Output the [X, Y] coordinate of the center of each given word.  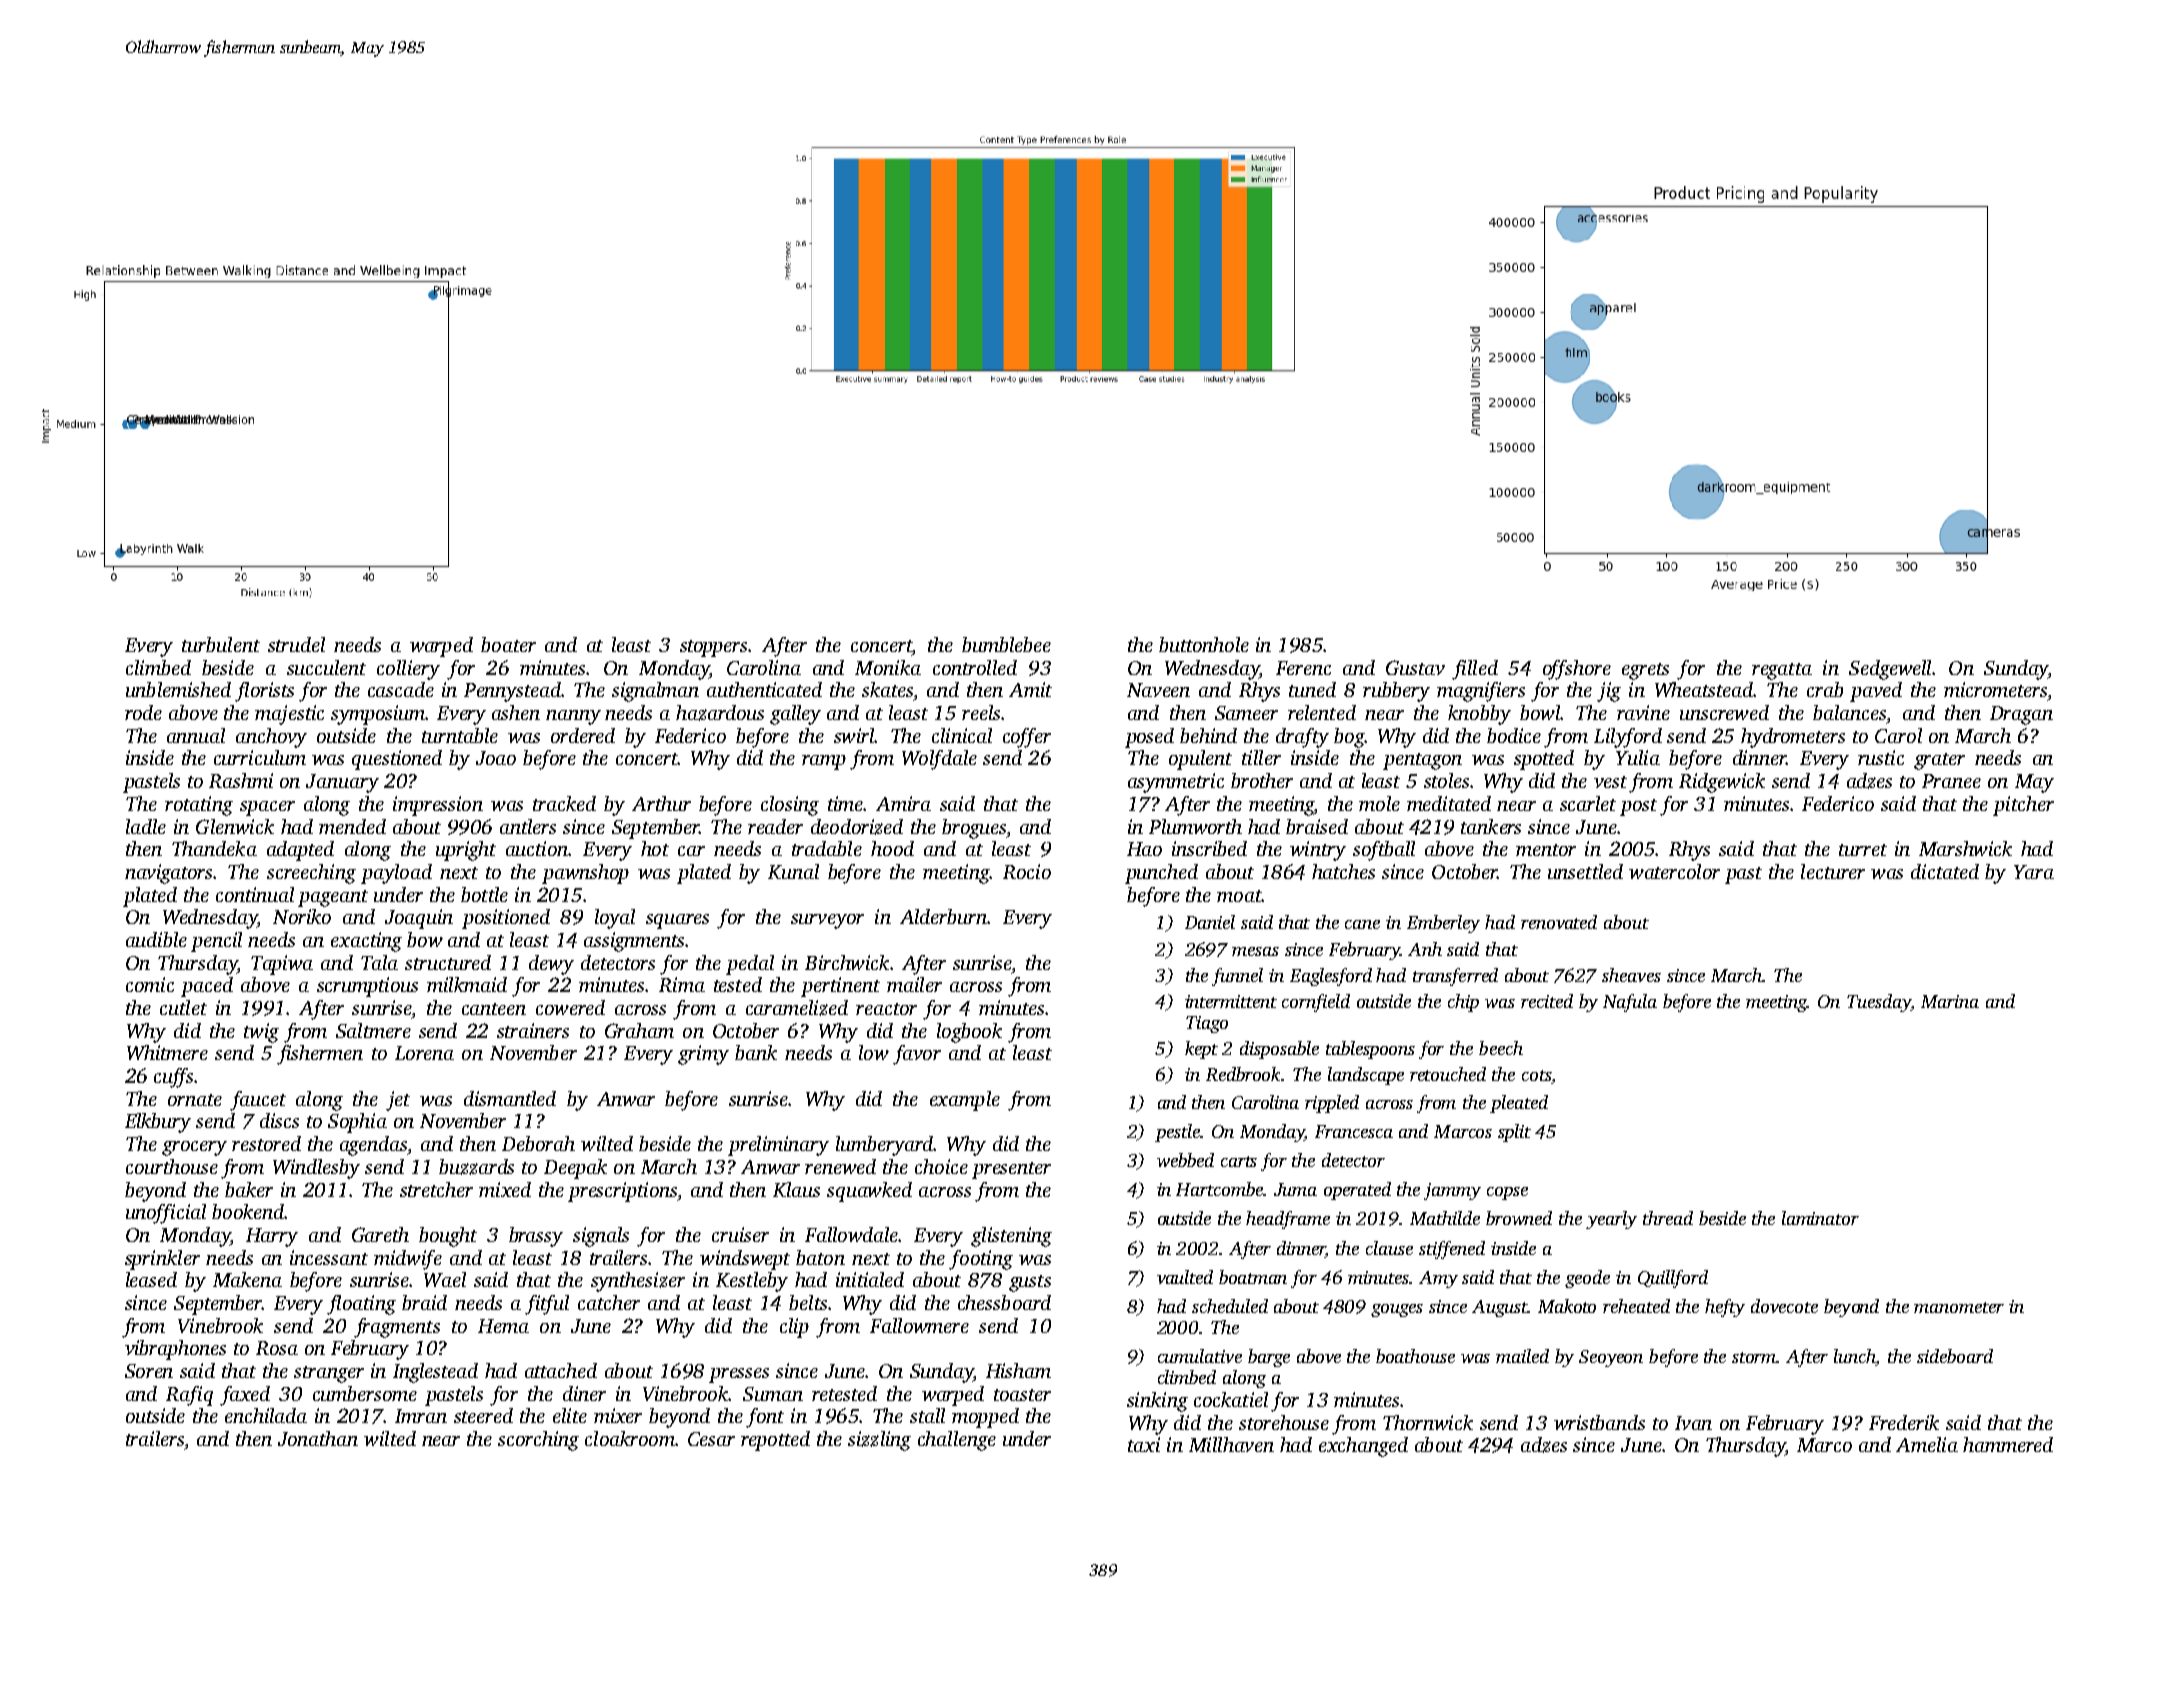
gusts [1030, 1283]
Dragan [2021, 715]
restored [266, 1143]
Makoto [1567, 1306]
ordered [583, 735]
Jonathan [318, 1438]
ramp [824, 762]
